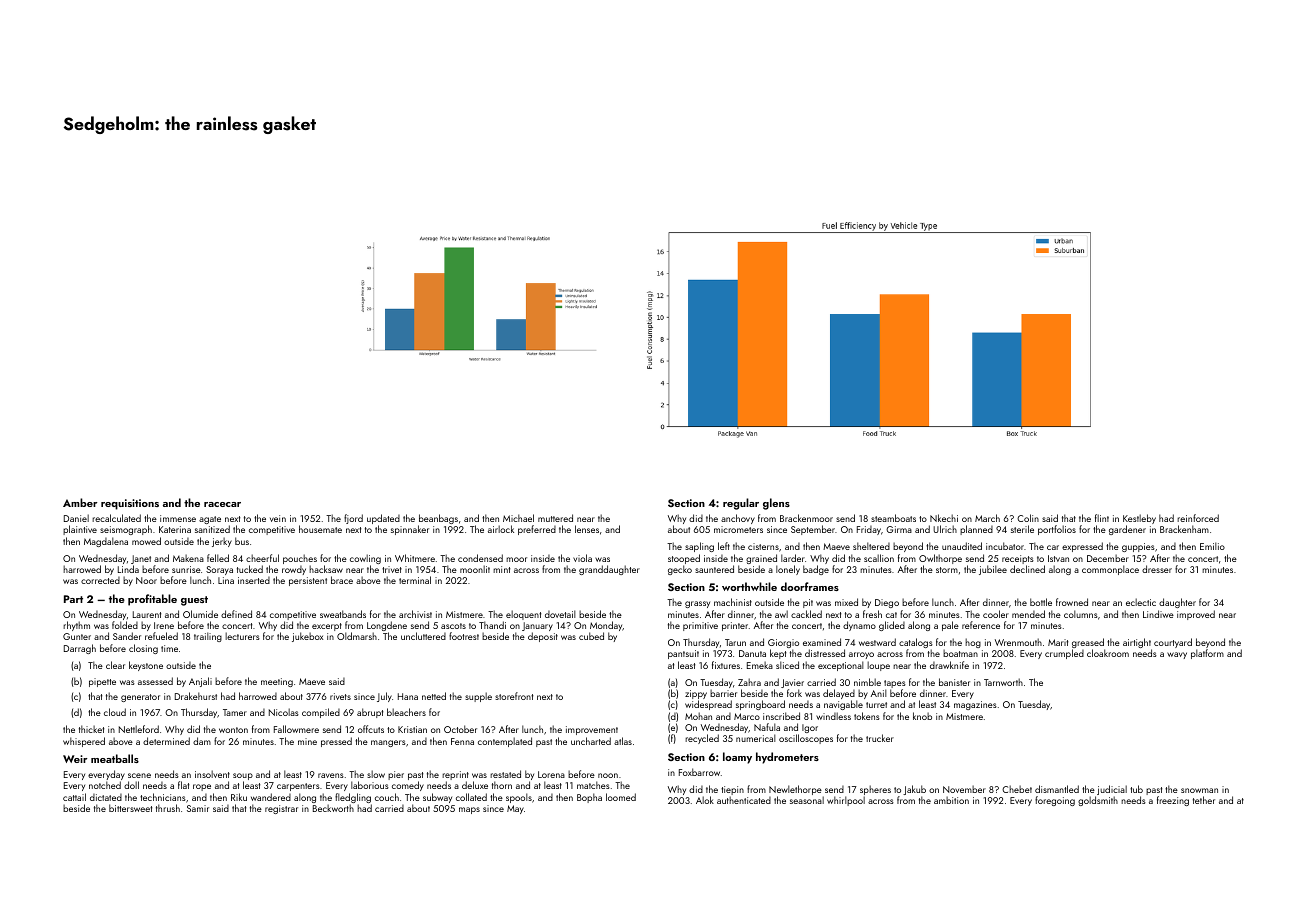  Describe the element at coordinates (1198, 518) in the screenshot. I see `reinforced` at that location.
